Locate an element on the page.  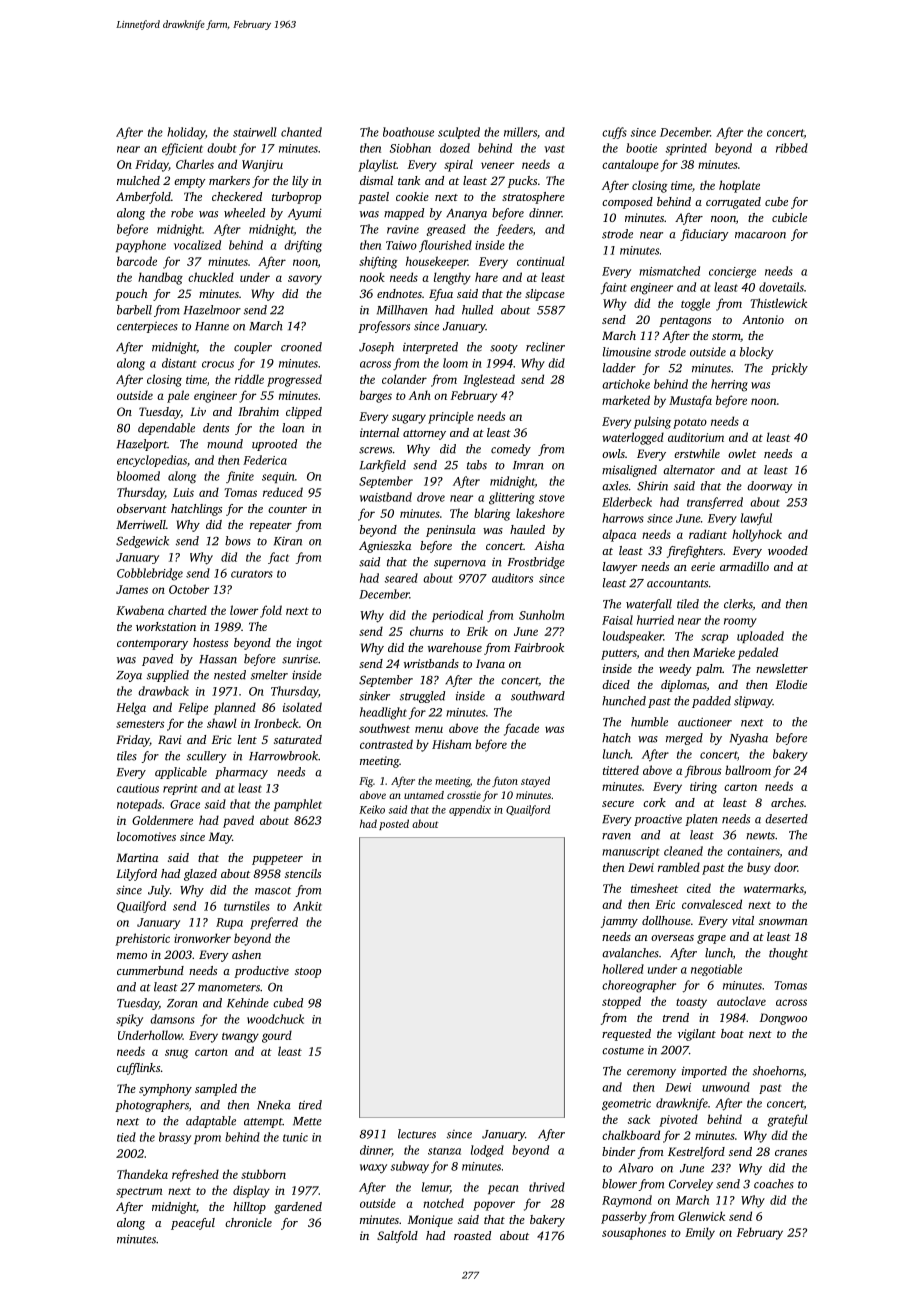
endnotes is located at coordinates (399, 293).
